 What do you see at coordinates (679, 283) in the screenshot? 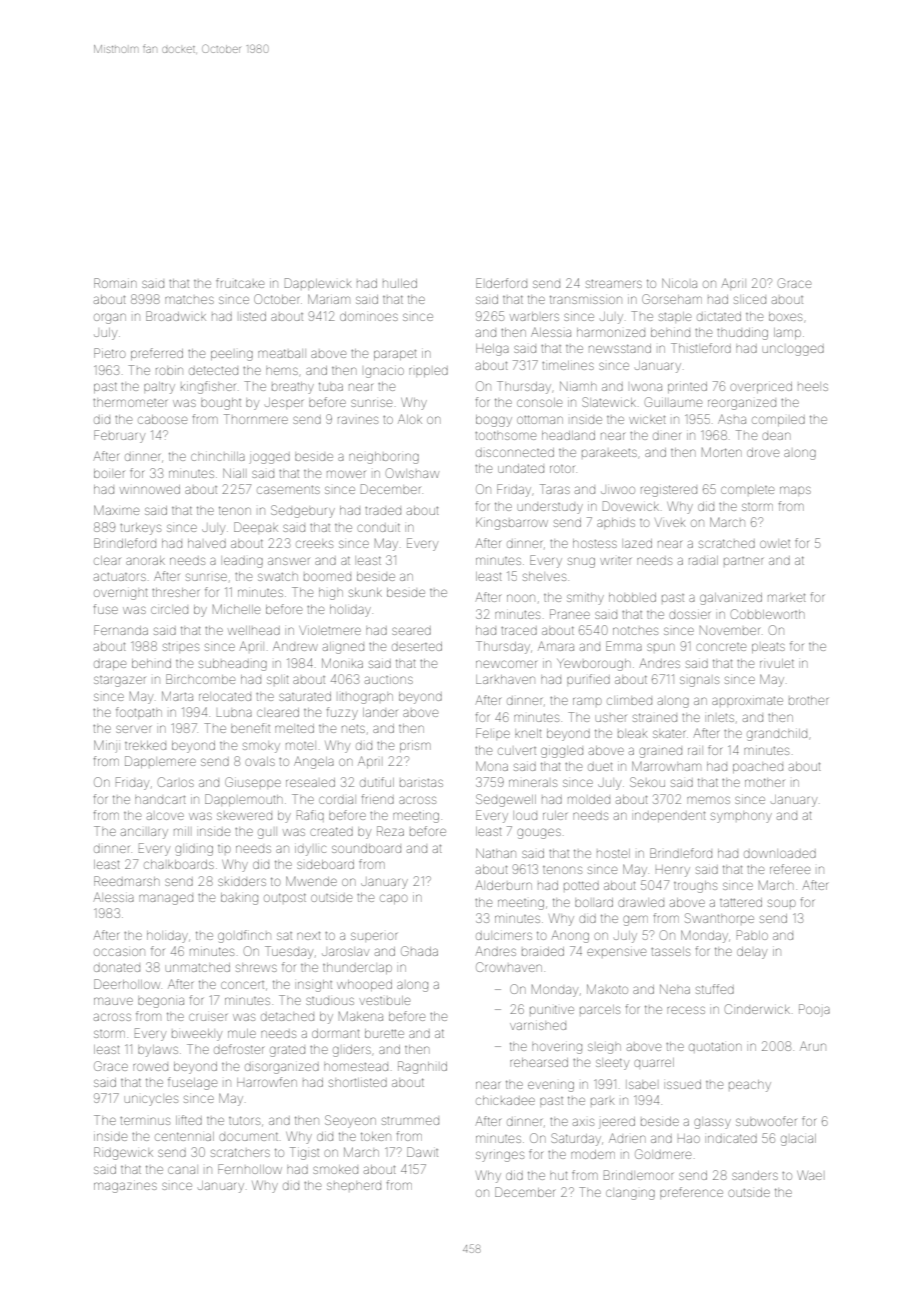
I see `Nicola` at bounding box center [679, 283].
